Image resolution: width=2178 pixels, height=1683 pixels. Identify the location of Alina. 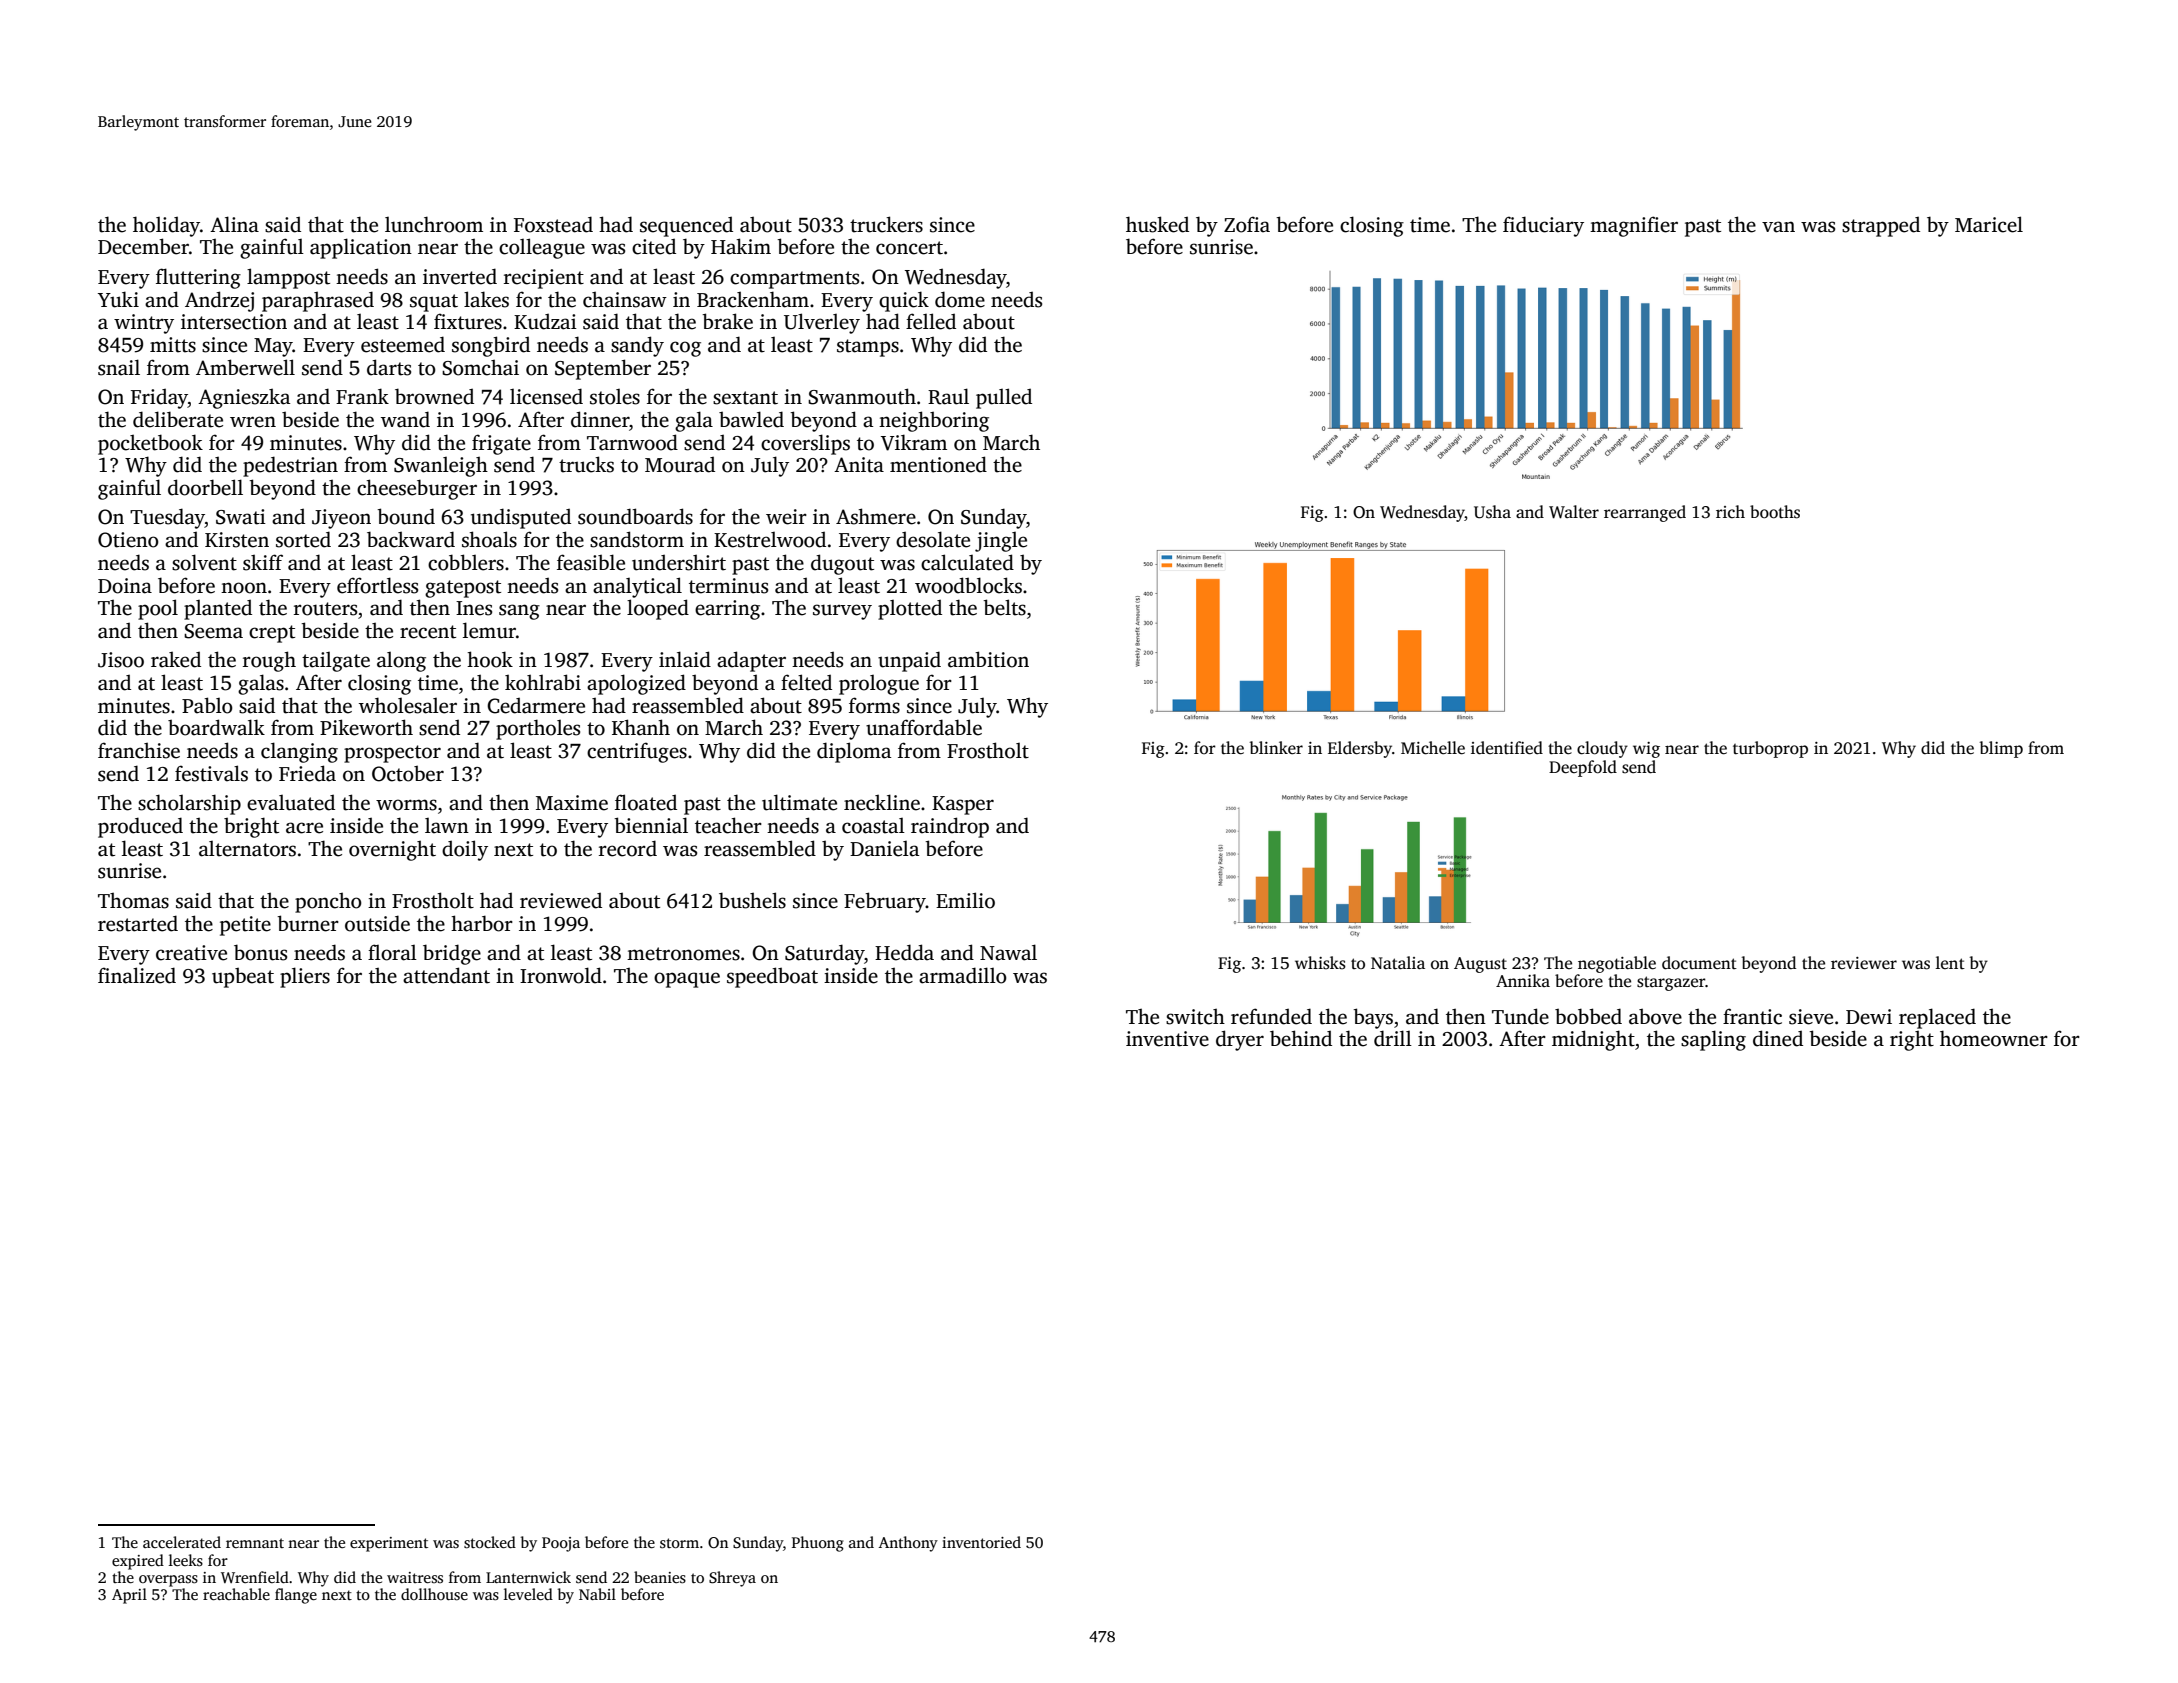
(234, 224).
